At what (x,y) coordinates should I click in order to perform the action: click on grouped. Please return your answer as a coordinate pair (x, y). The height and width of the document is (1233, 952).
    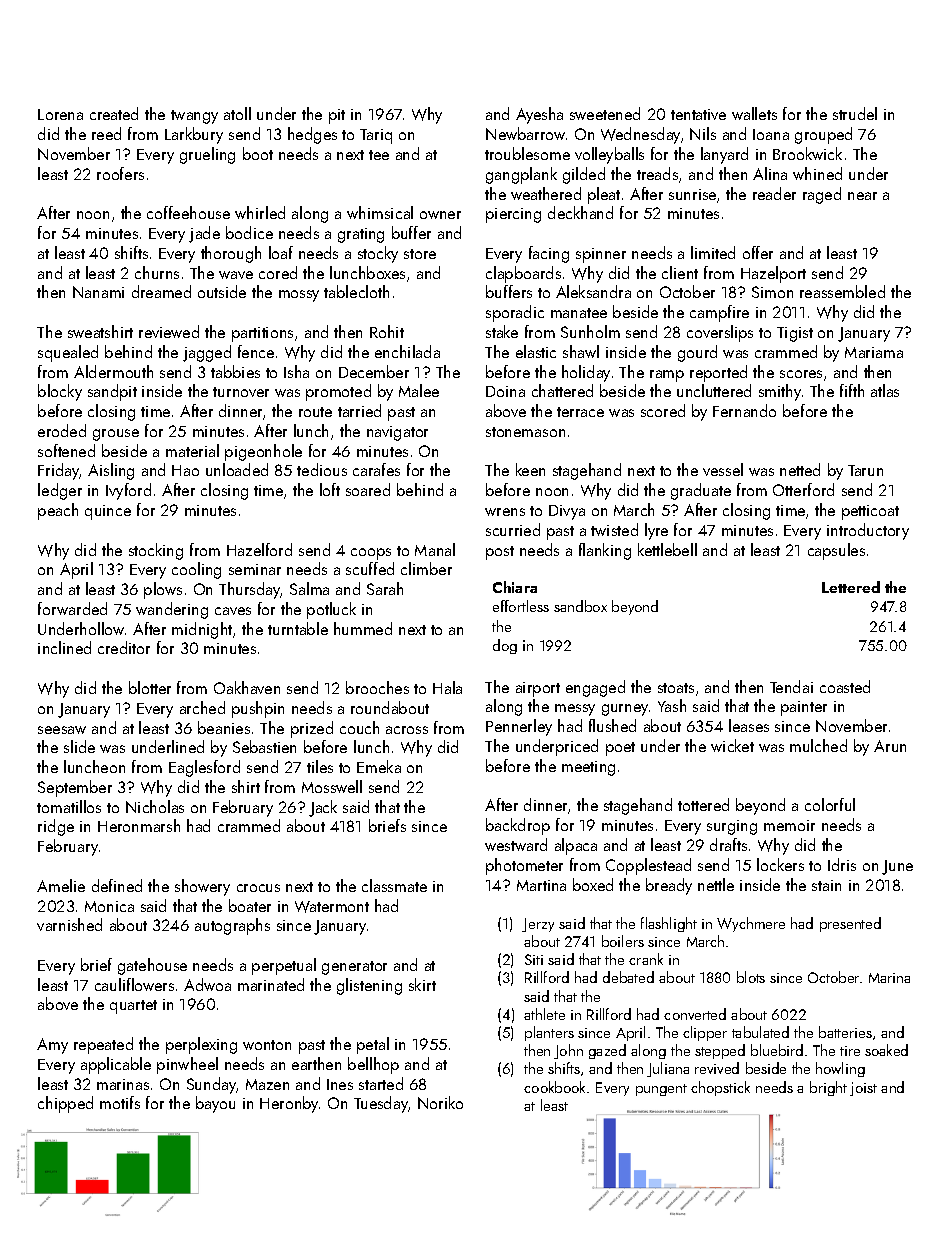
    Looking at the image, I should click on (823, 135).
